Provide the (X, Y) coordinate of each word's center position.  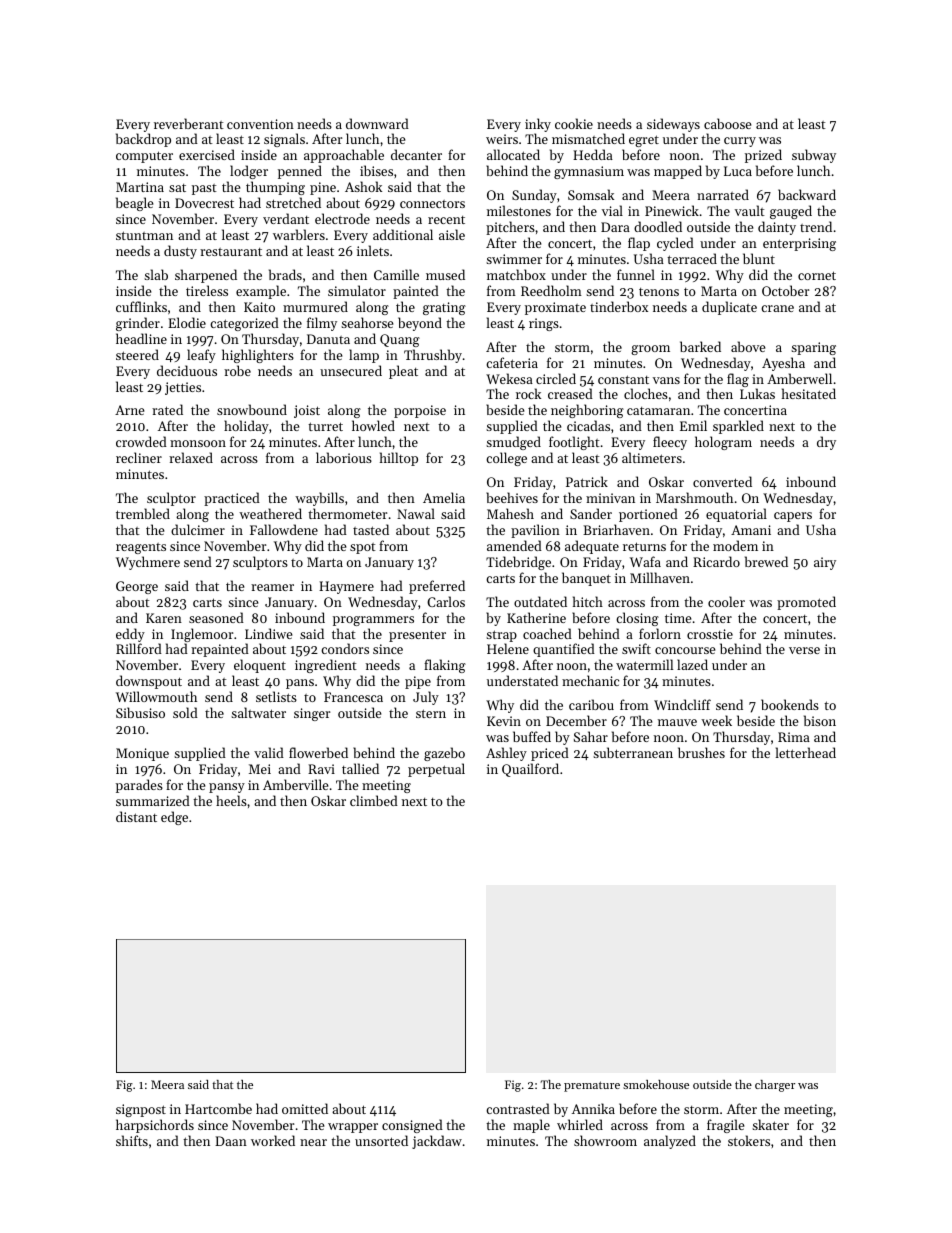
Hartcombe (218, 1108)
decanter (416, 154)
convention (260, 124)
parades (139, 786)
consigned (412, 1126)
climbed (374, 800)
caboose (728, 123)
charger (775, 1086)
